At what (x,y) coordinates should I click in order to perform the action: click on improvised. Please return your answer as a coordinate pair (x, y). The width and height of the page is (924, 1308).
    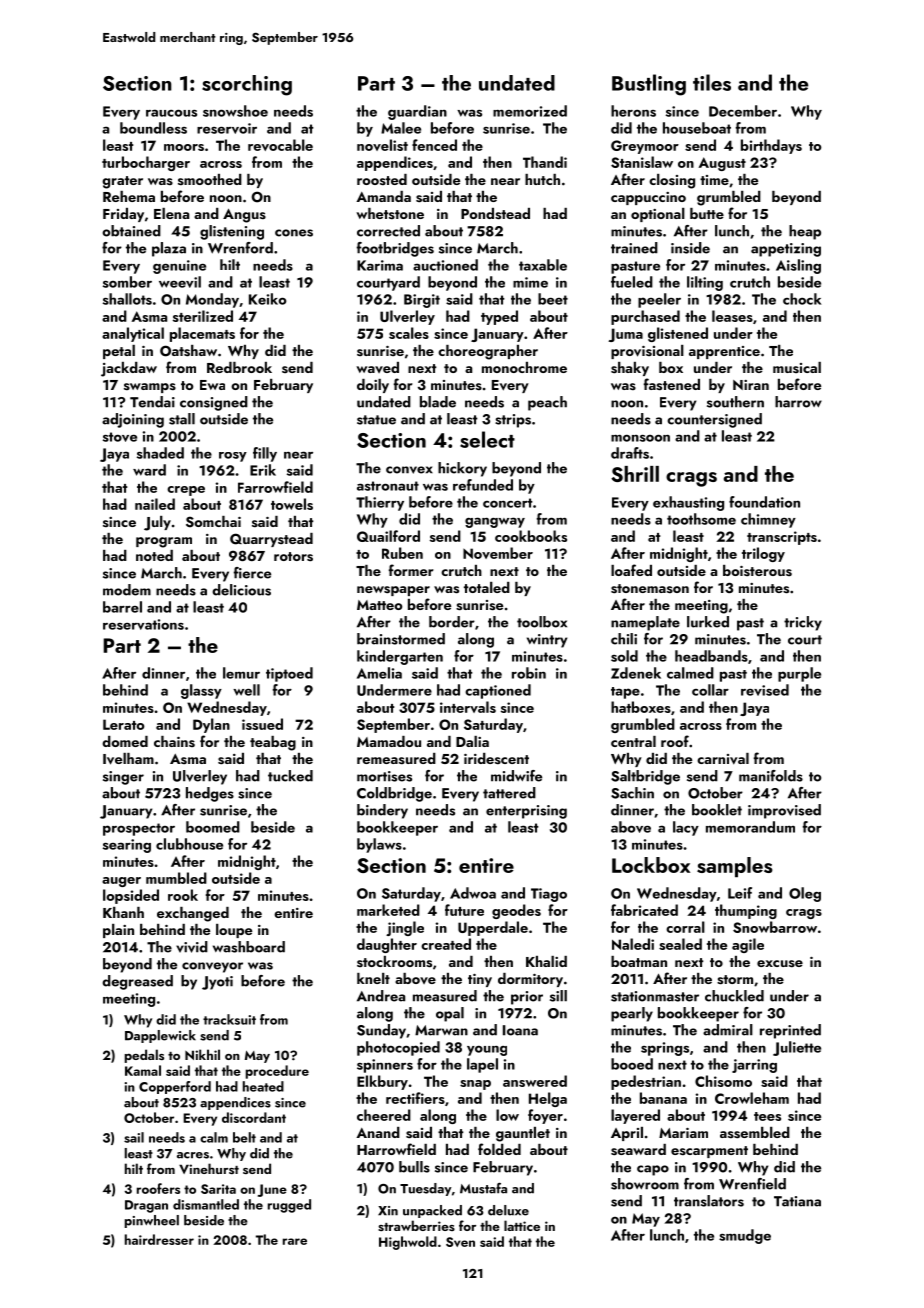
    Looking at the image, I should click on (784, 811).
